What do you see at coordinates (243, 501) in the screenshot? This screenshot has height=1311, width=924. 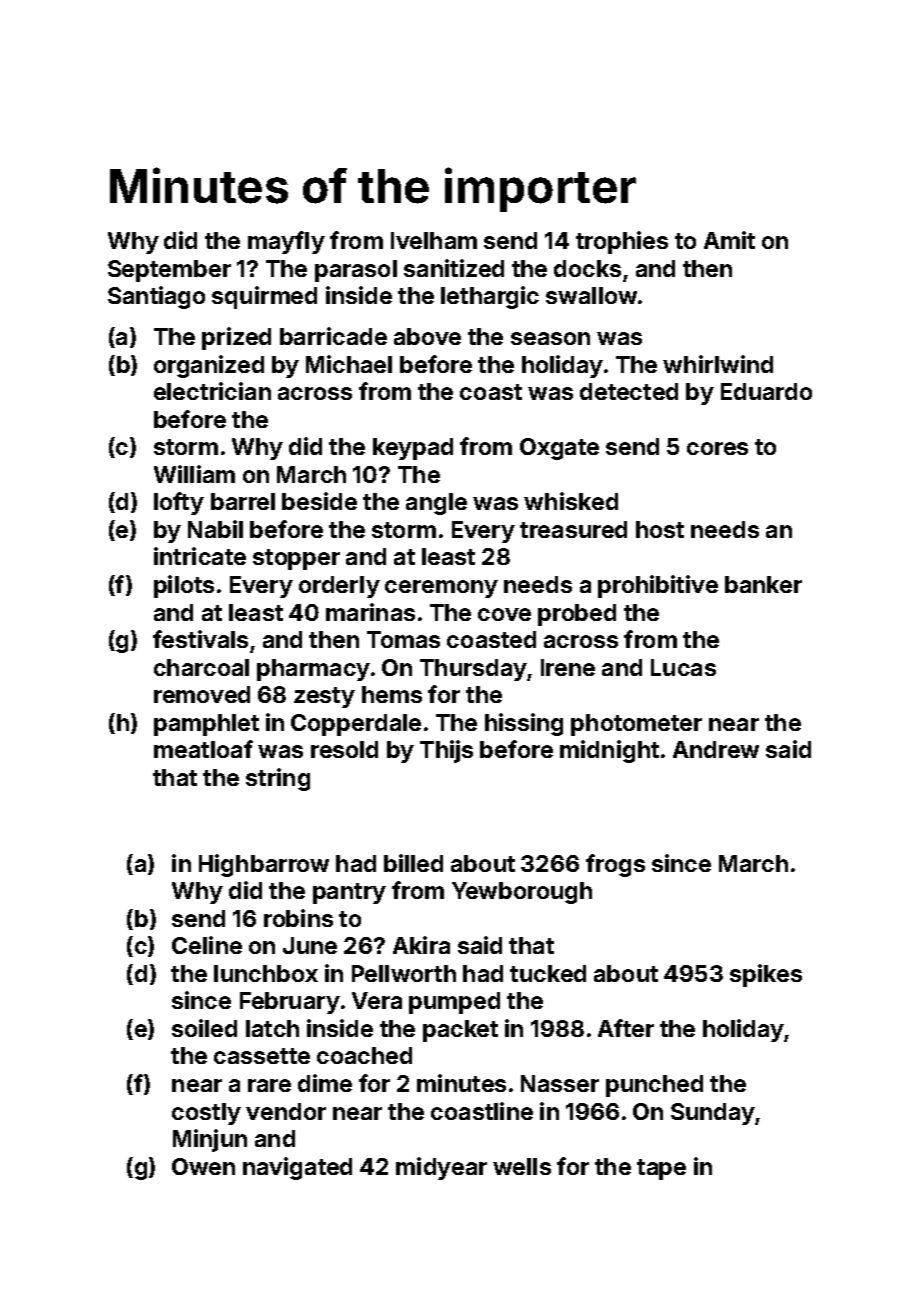 I see `barrel` at bounding box center [243, 501].
